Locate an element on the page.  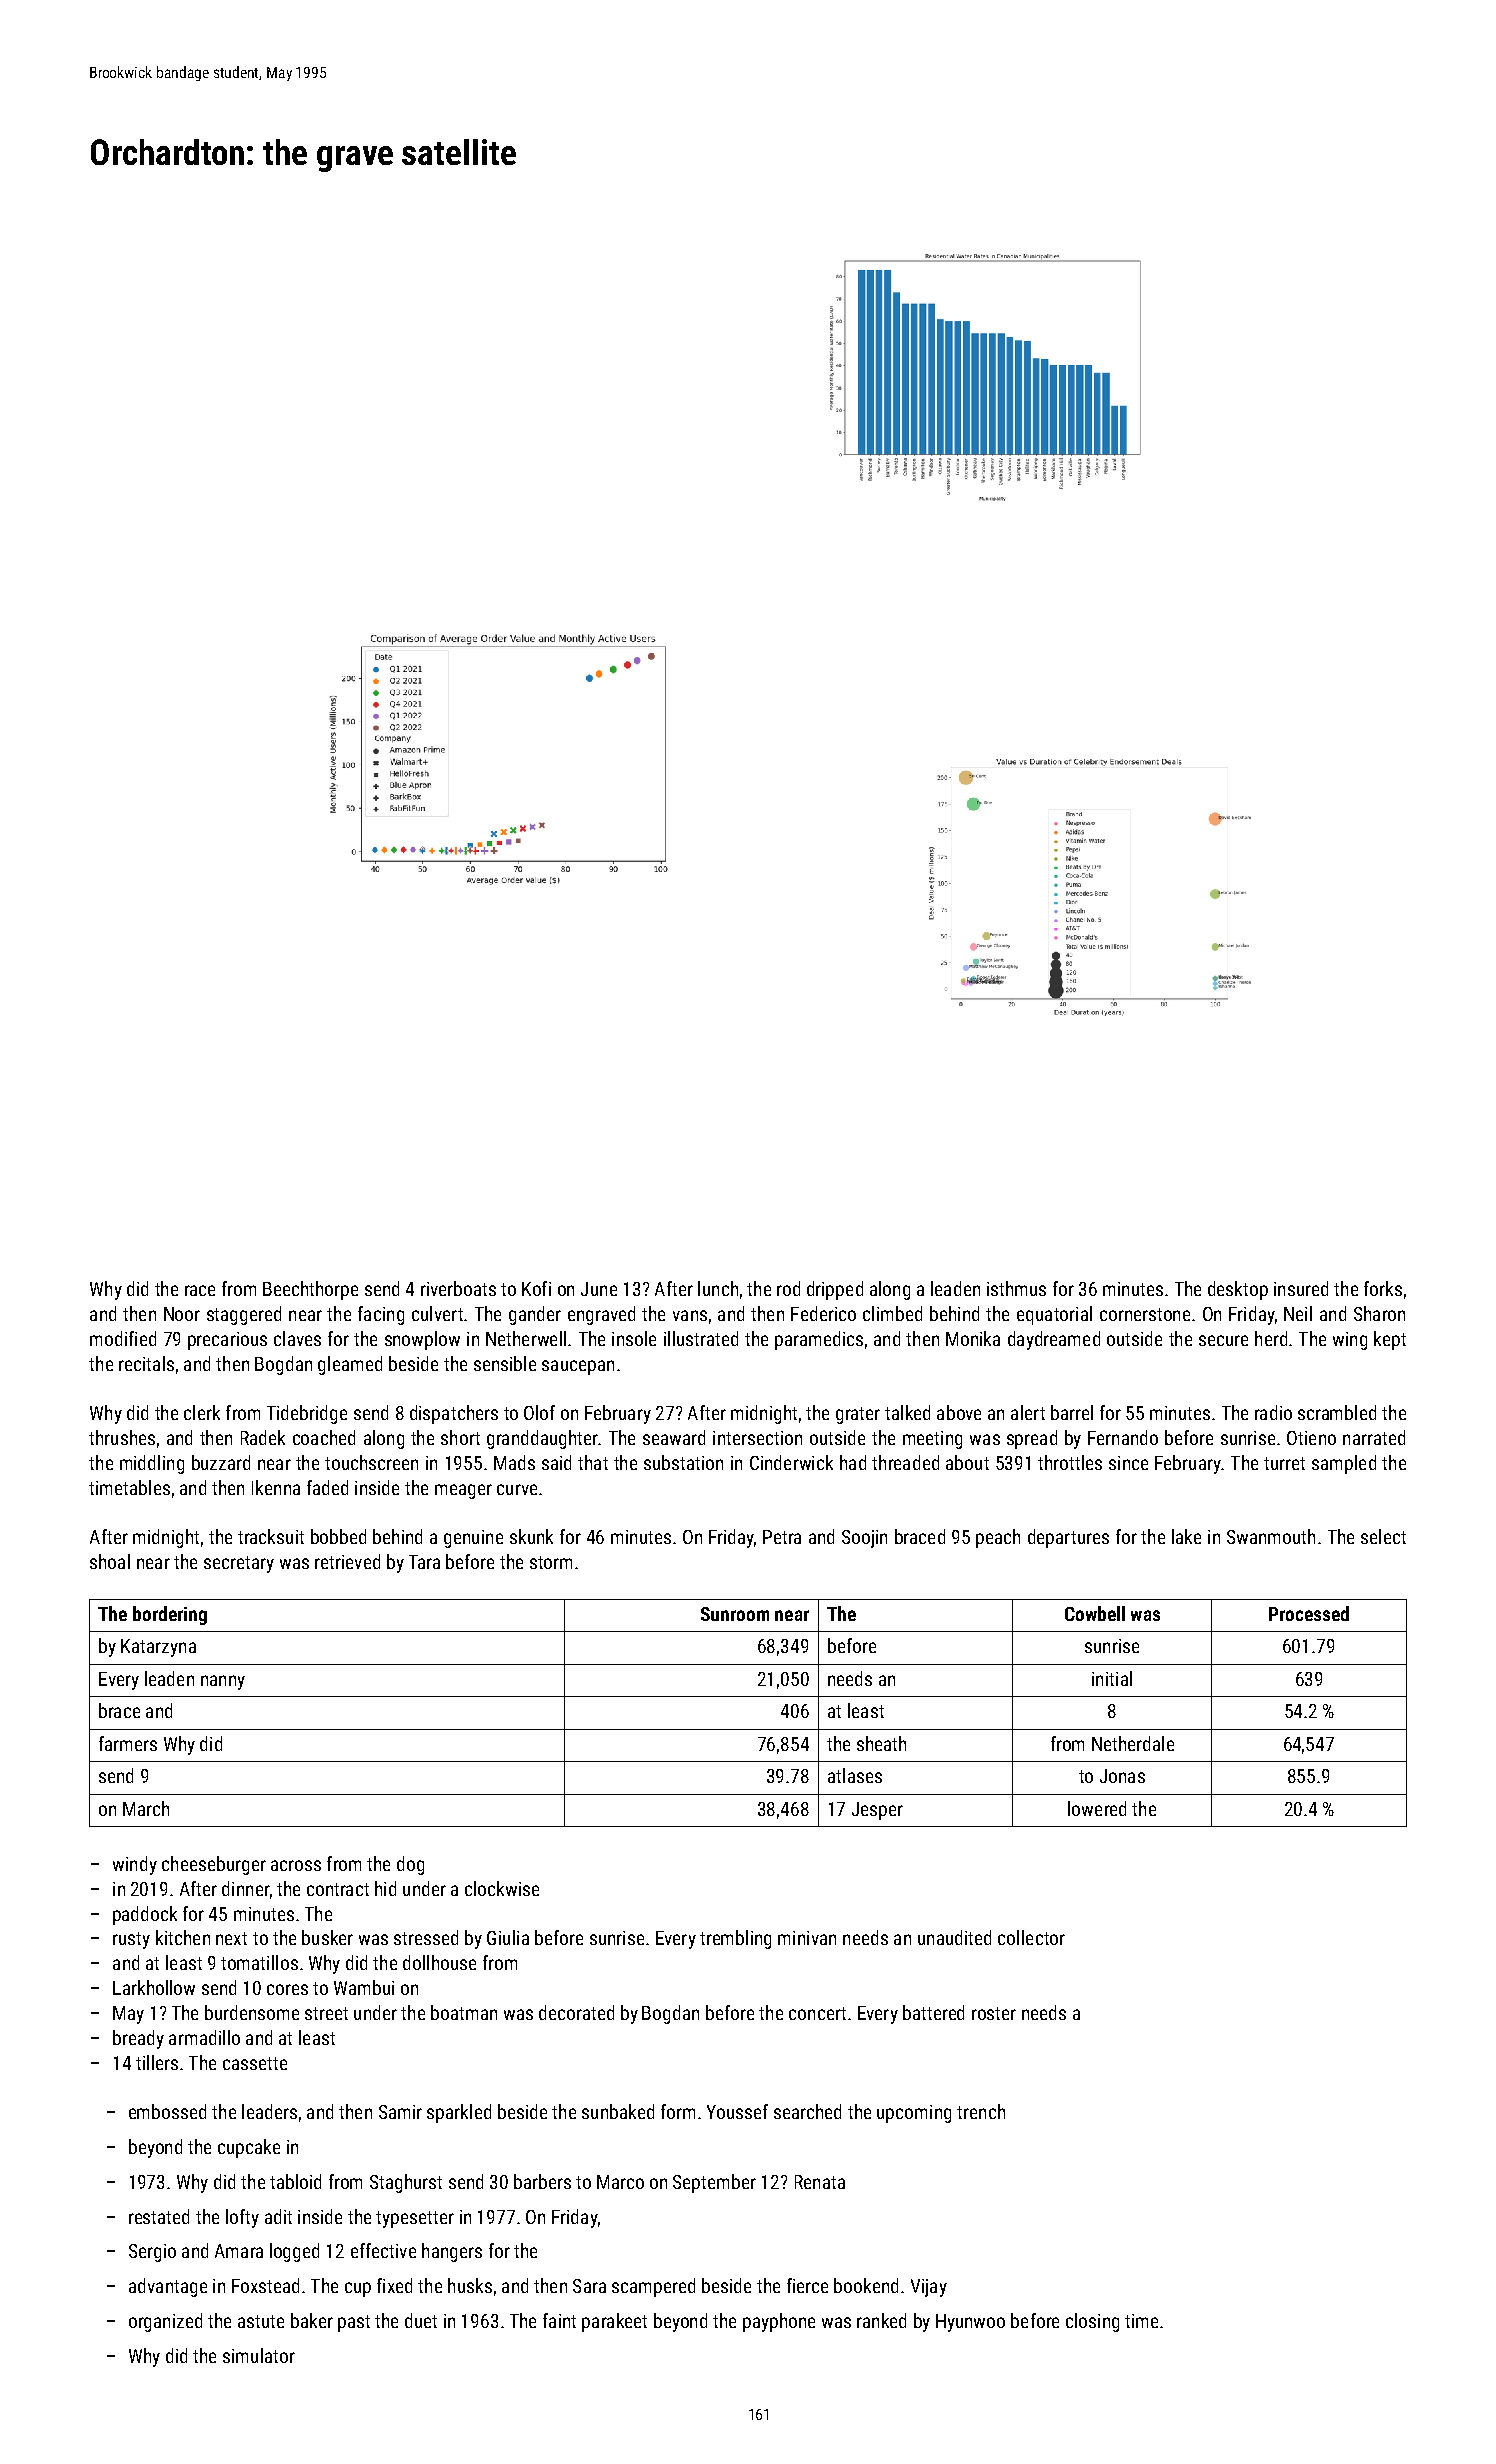
Hyunwoo is located at coordinates (970, 2323).
